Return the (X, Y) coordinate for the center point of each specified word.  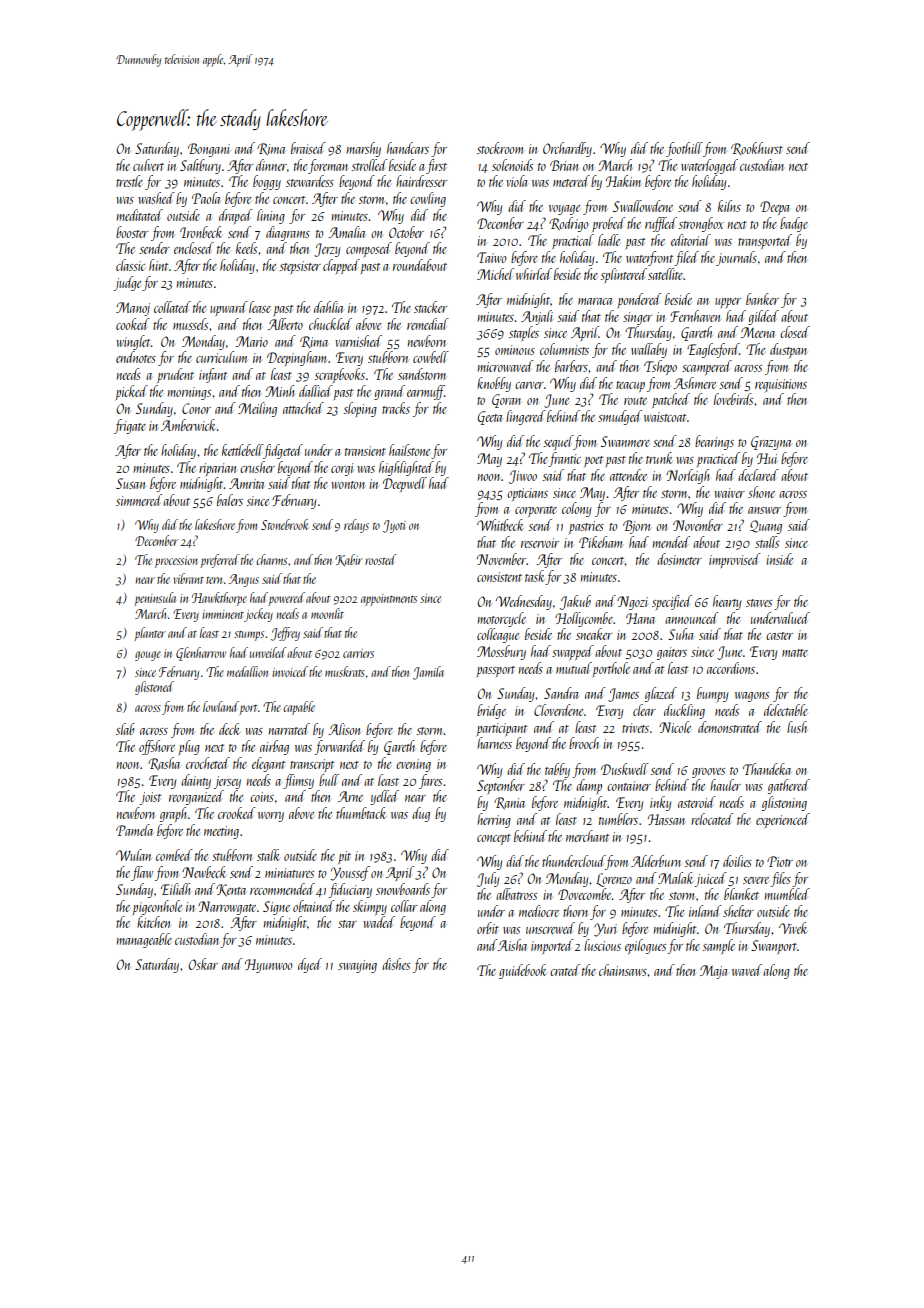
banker (762, 299)
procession (176, 562)
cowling (428, 199)
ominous (515, 350)
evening (413, 765)
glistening (784, 803)
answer (764, 510)
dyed (310, 965)
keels (246, 248)
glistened (154, 688)
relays (356, 526)
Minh (279, 391)
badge (794, 224)
